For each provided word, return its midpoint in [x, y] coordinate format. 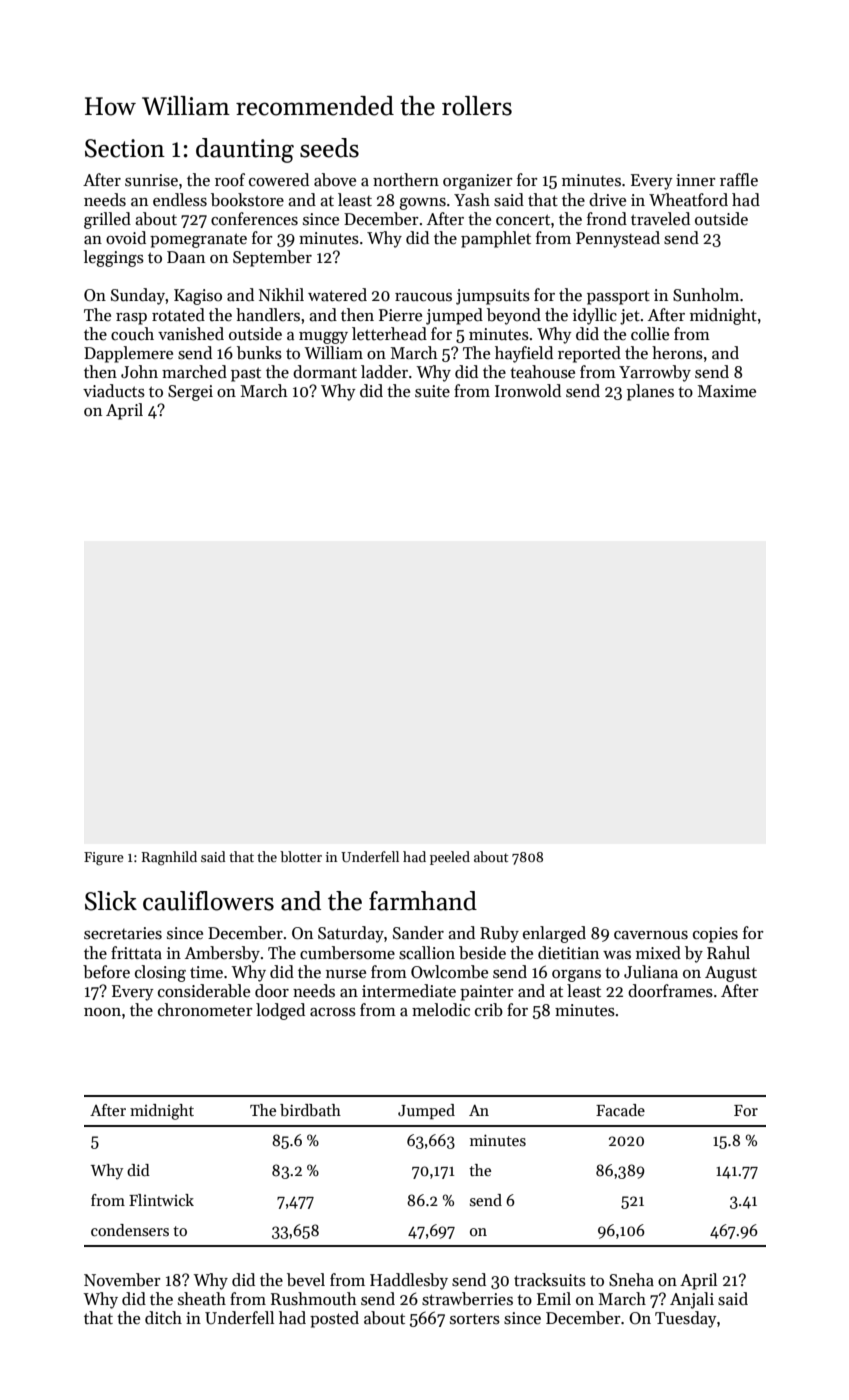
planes [650, 392]
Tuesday [686, 1319]
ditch [163, 1317]
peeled [450, 858]
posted [334, 1319]
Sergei [190, 393]
